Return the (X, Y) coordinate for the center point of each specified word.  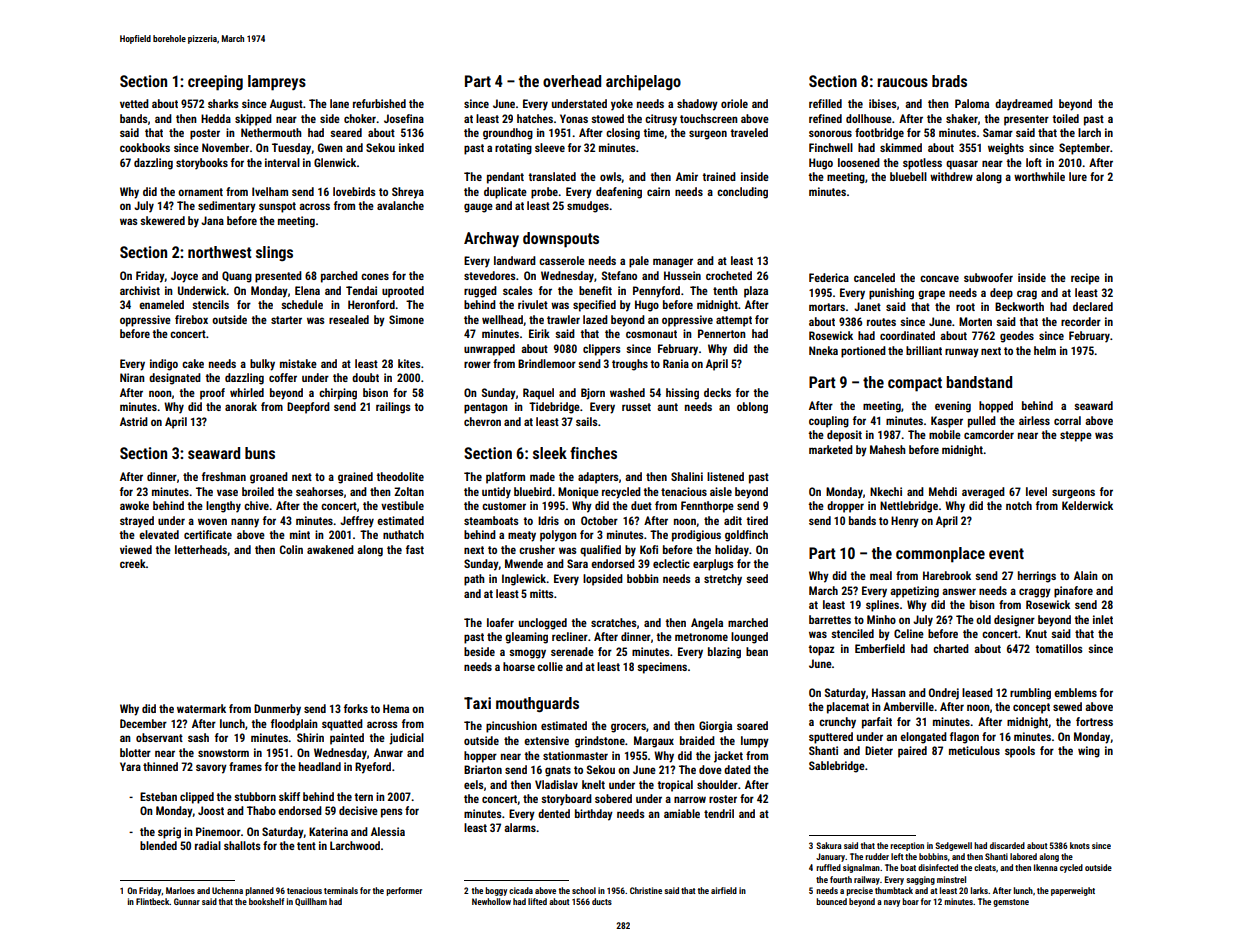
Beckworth (1019, 306)
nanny (245, 523)
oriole (734, 103)
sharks (223, 103)
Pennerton (722, 333)
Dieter (879, 750)
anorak (241, 406)
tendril (719, 813)
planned (259, 891)
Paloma (972, 103)
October (599, 520)
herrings (1037, 577)
